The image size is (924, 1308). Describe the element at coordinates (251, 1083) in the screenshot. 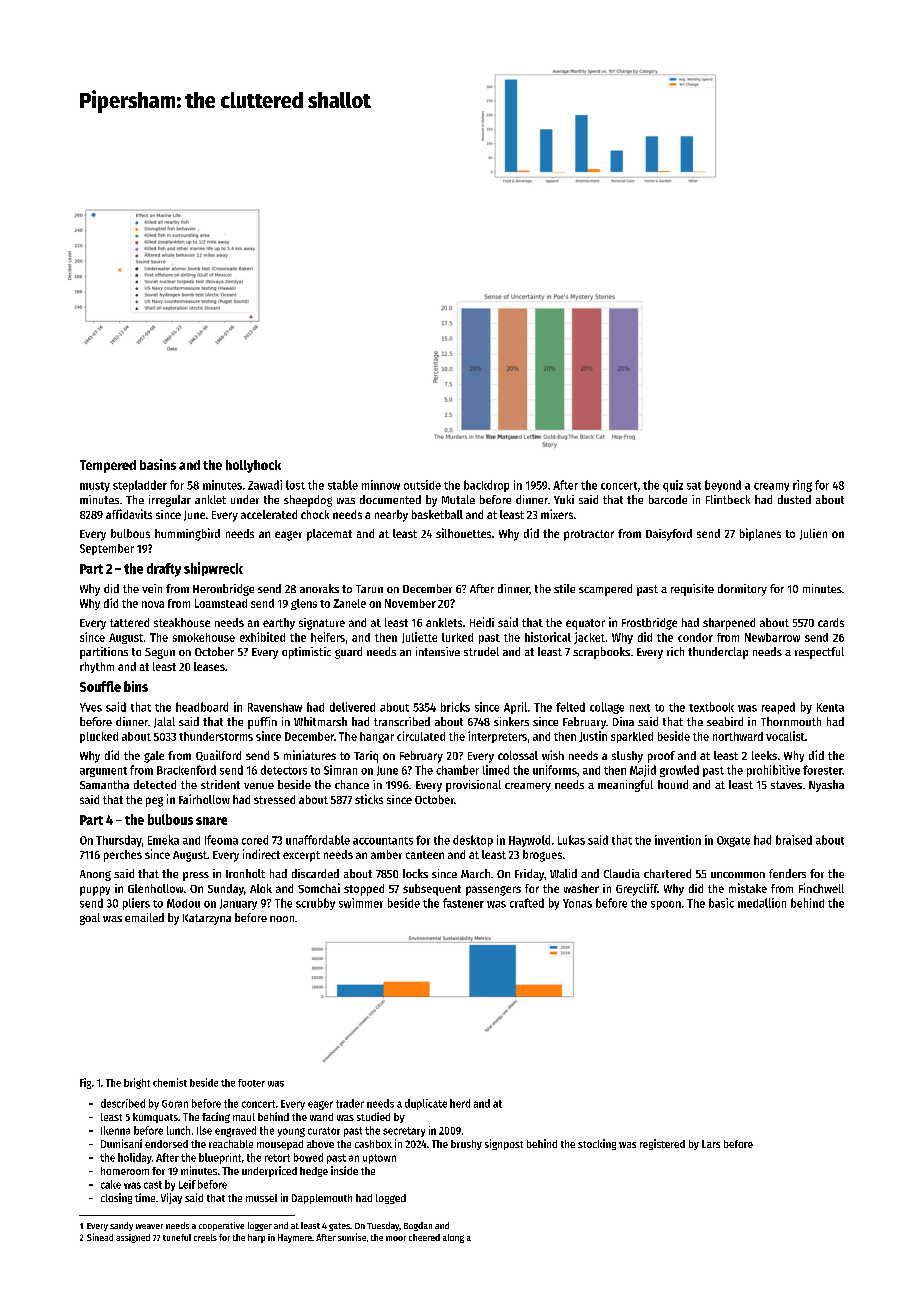

I see `footer` at that location.
